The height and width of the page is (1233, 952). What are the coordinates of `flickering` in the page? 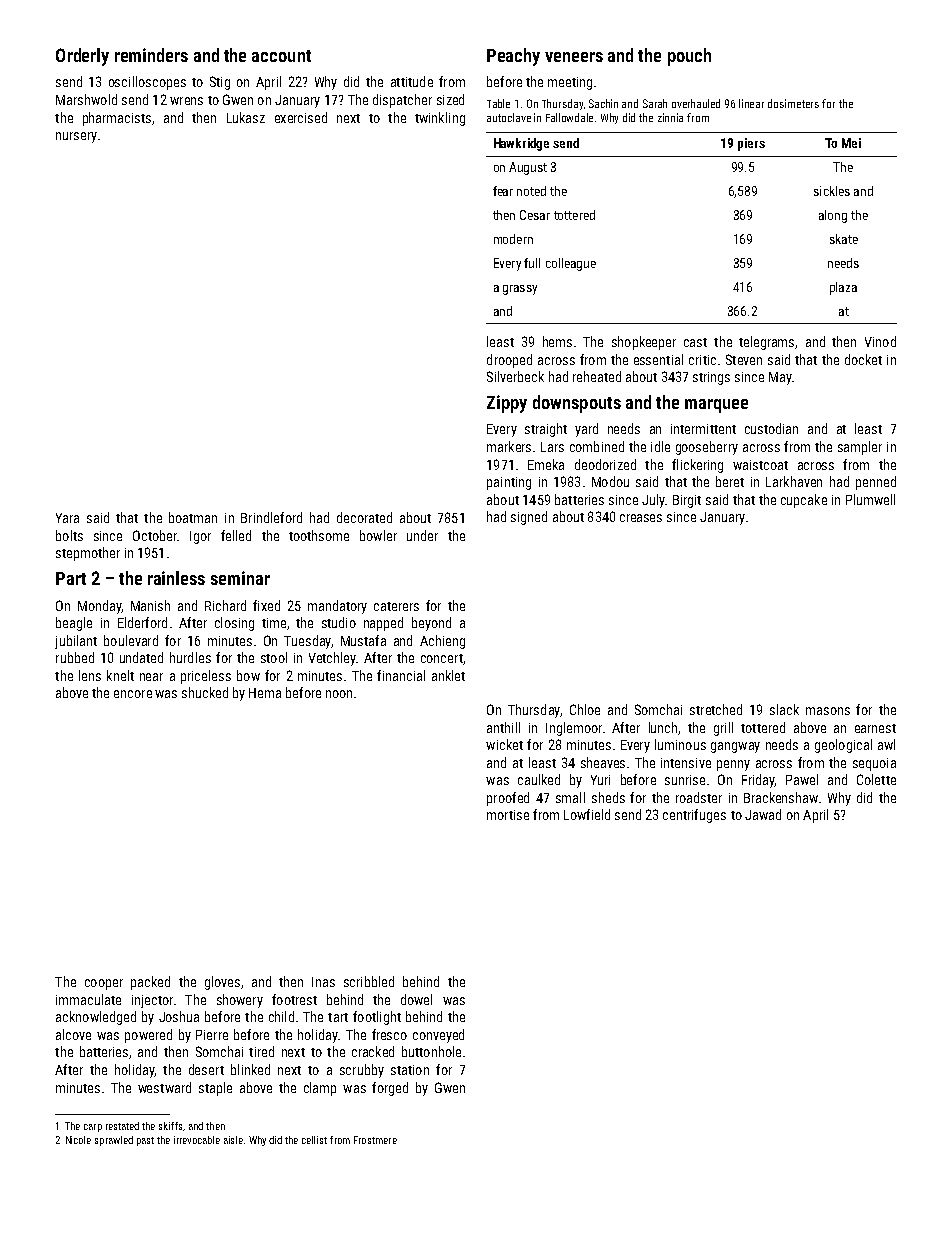 It's located at (697, 466).
